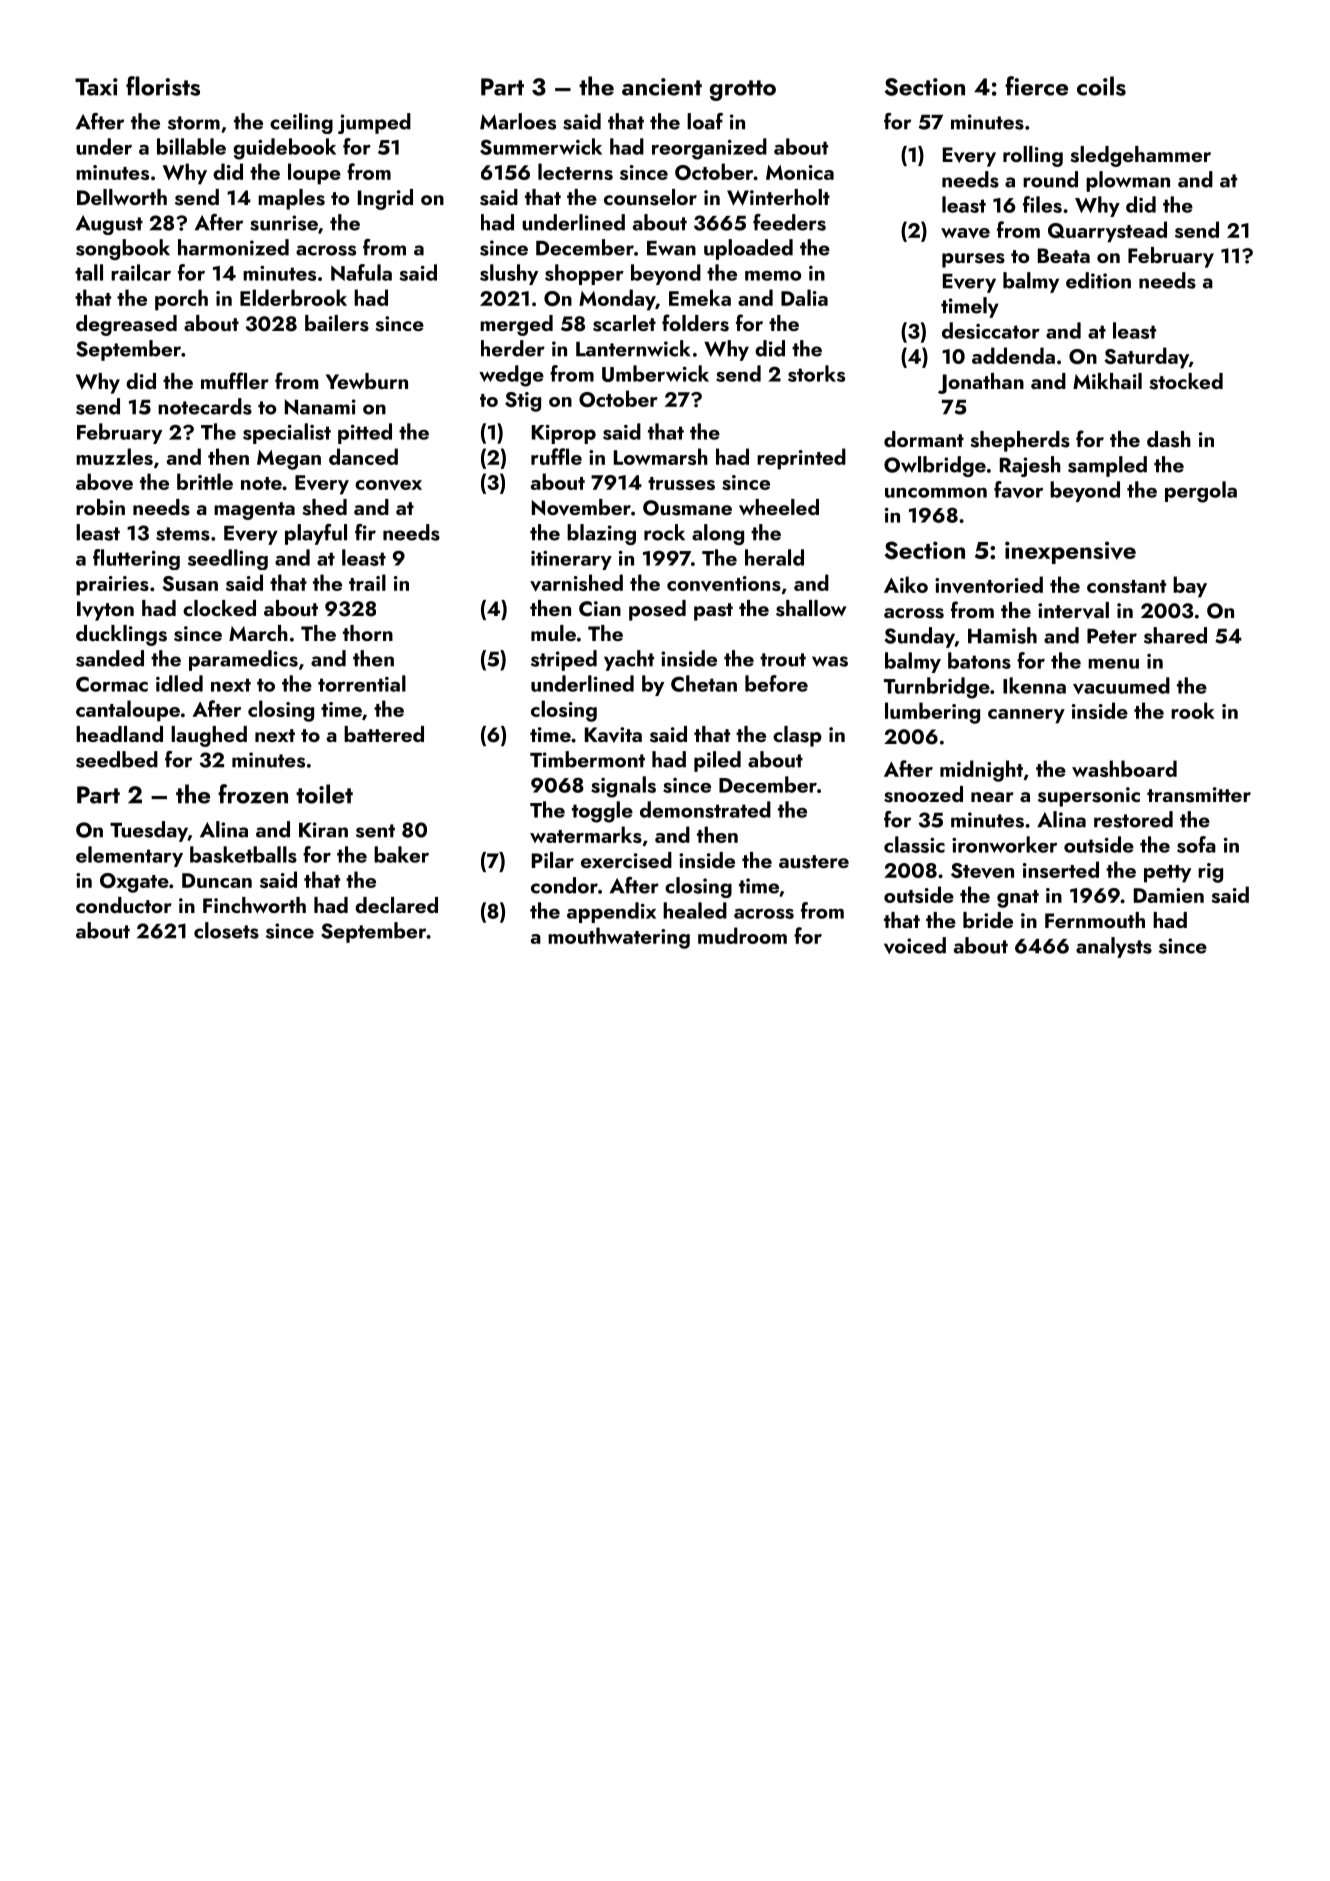 The height and width of the page is (1881, 1330). I want to click on vacuumed, so click(1121, 685).
